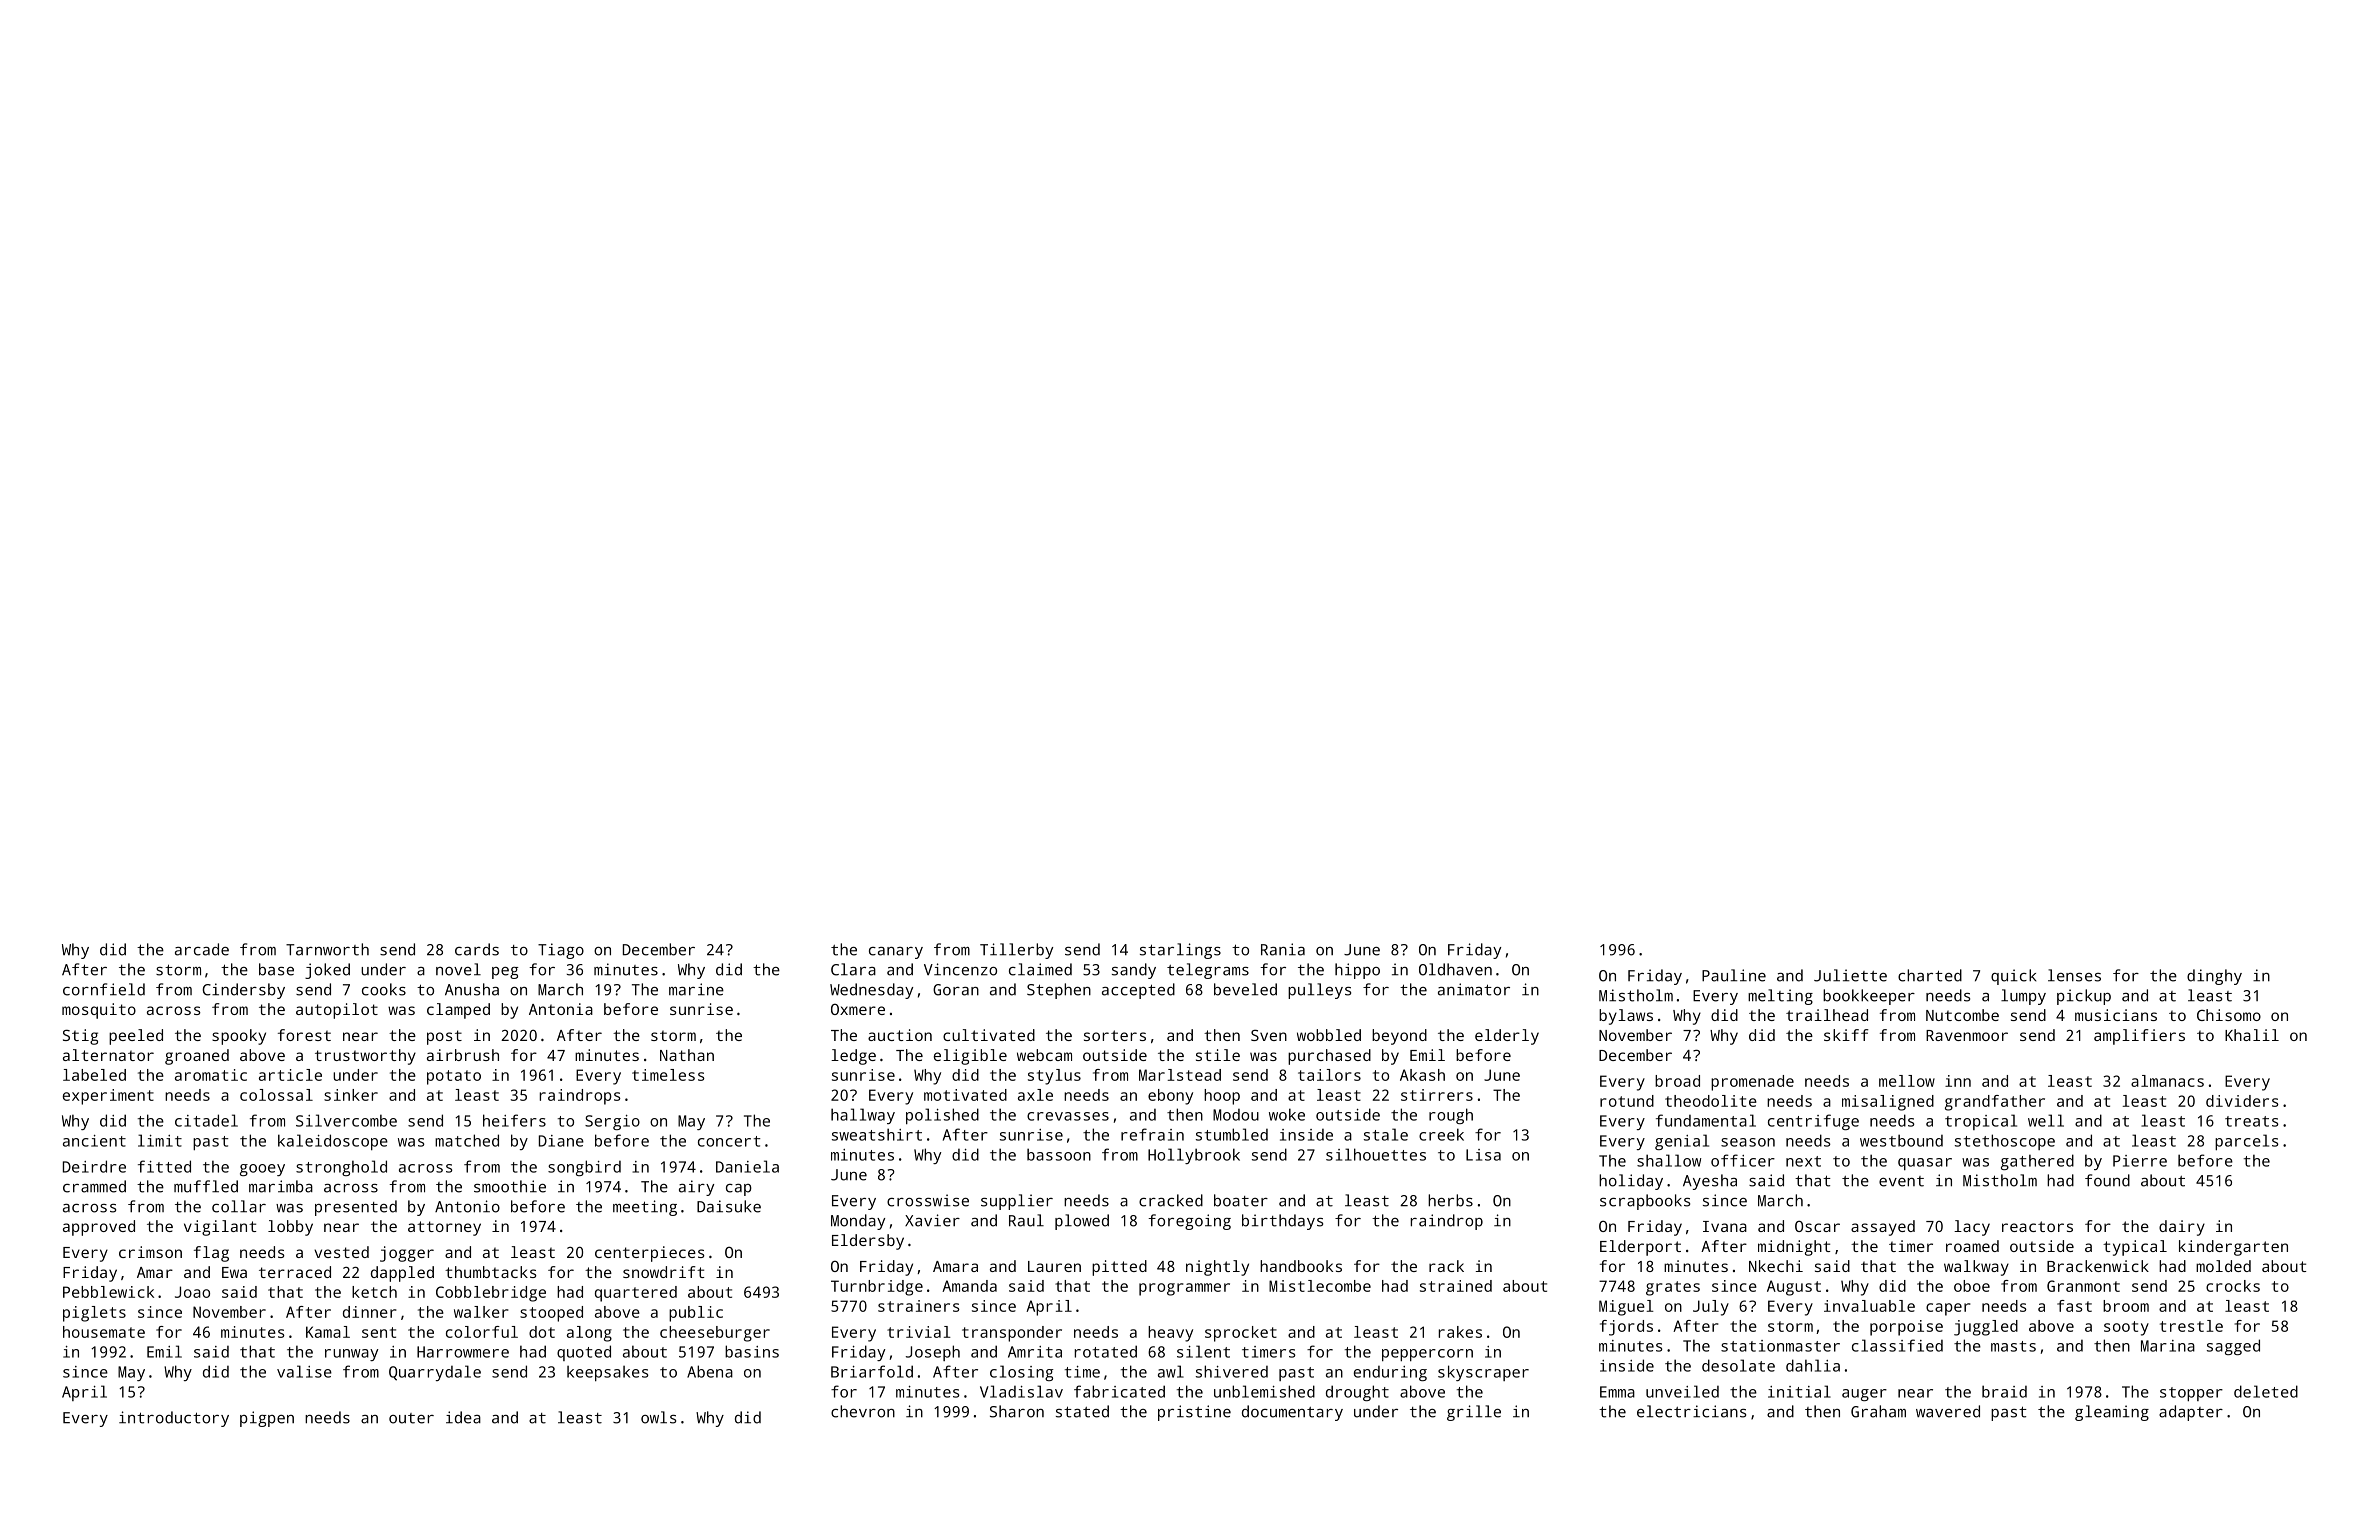 This screenshot has height=1540, width=2380. Describe the element at coordinates (919, 1306) in the screenshot. I see `strainers` at that location.
